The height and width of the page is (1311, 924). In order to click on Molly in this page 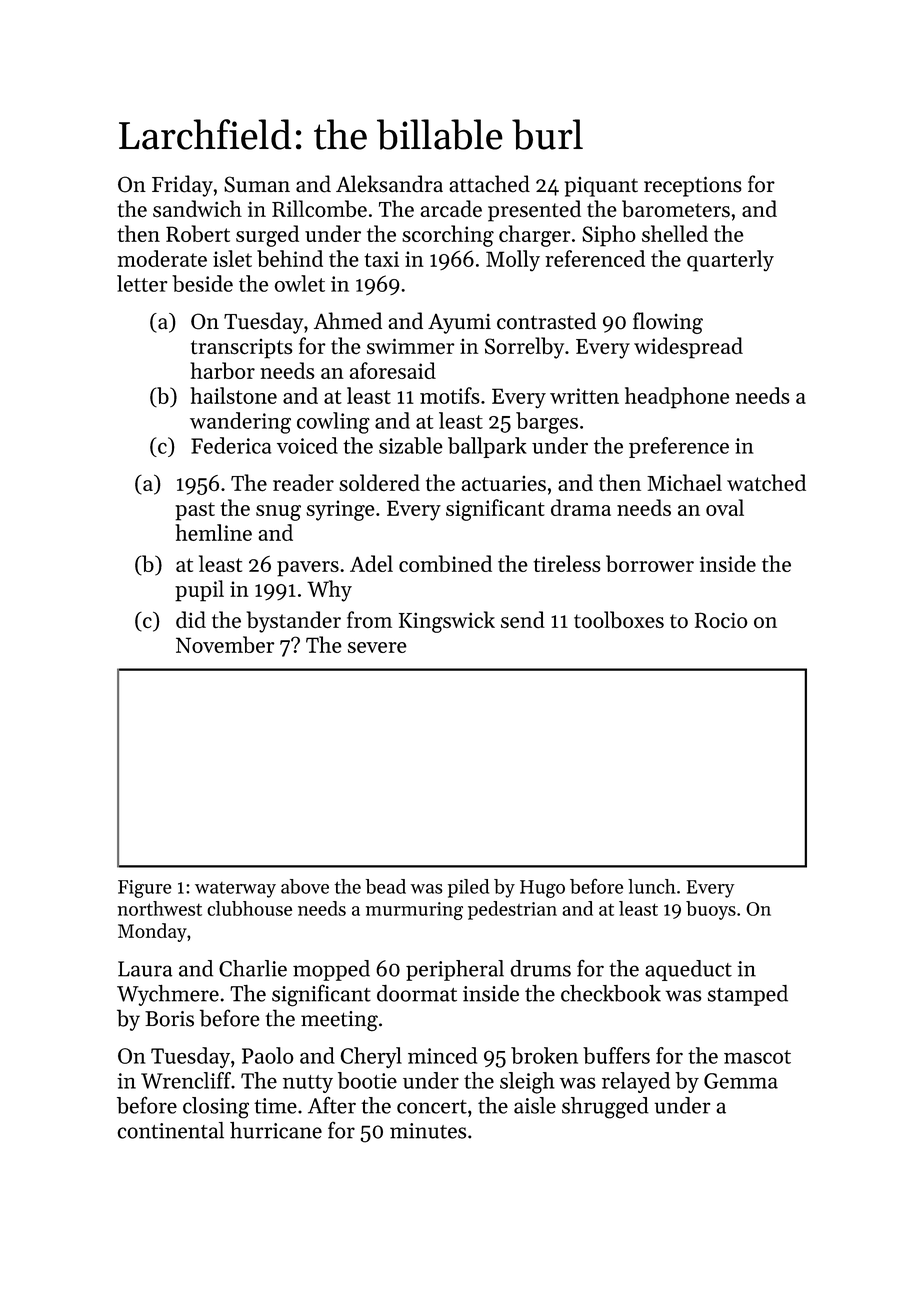, I will do `click(513, 261)`.
